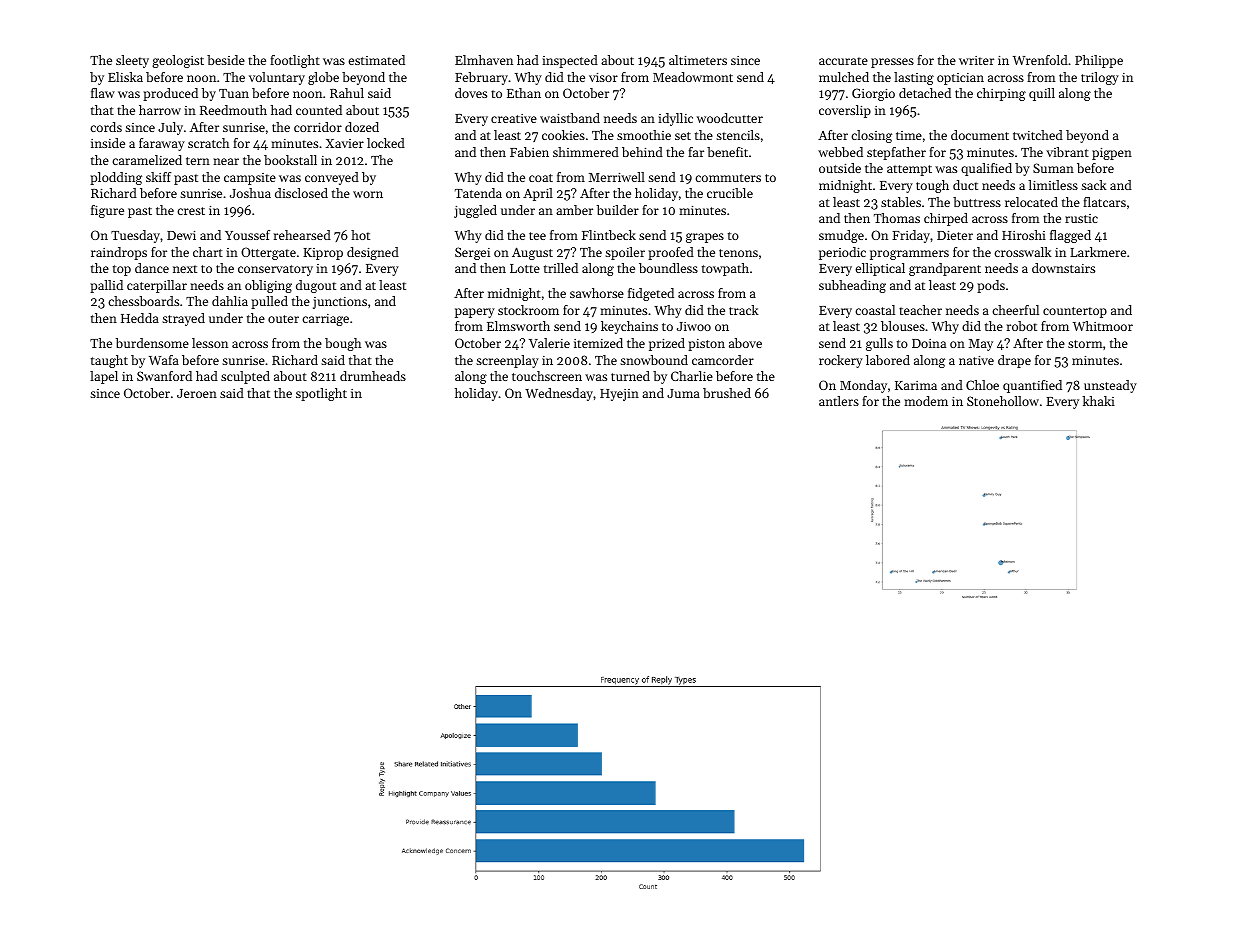  I want to click on Reedmouth, so click(233, 110).
